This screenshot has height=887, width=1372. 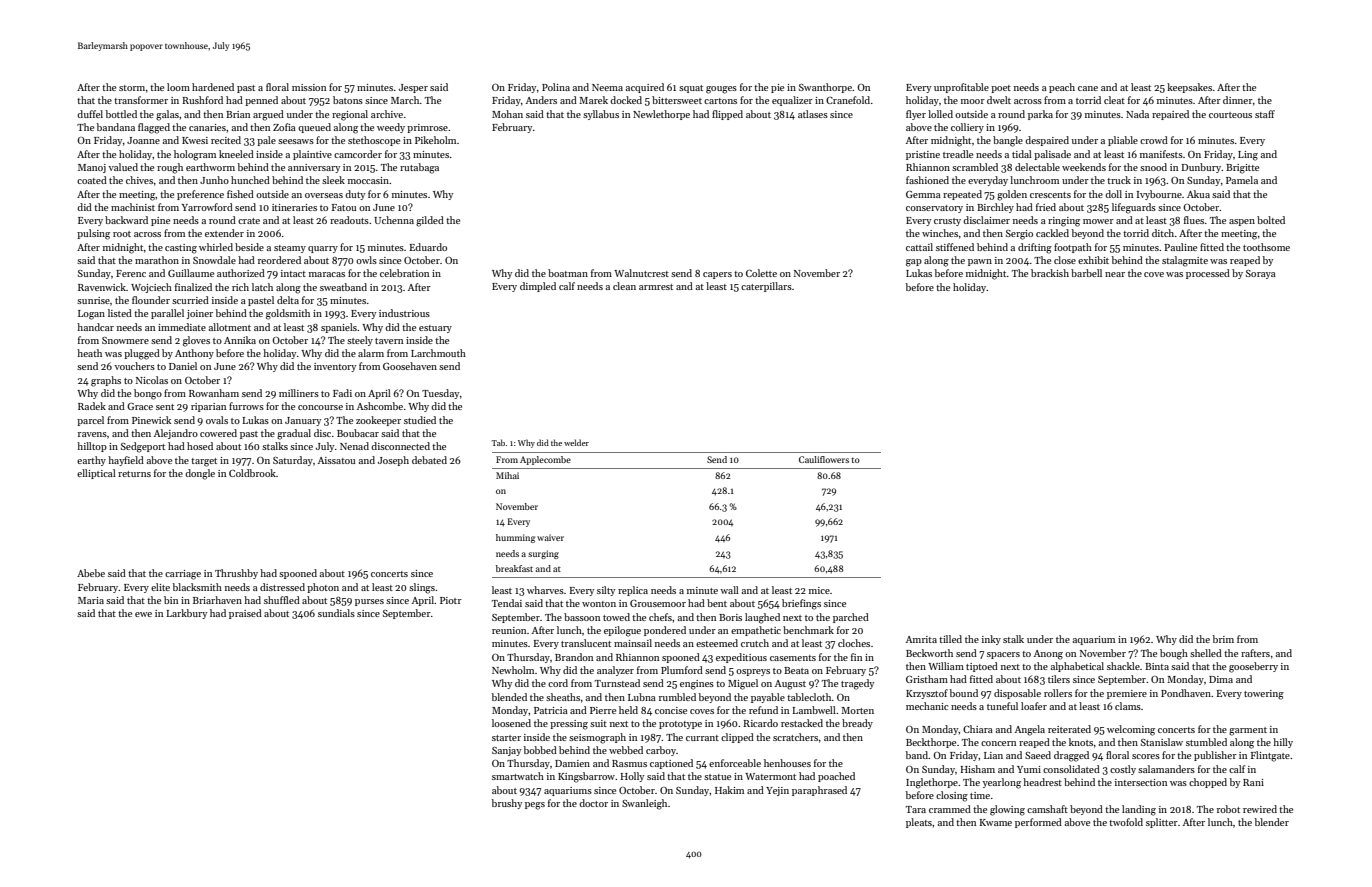 I want to click on gouges, so click(x=721, y=90).
